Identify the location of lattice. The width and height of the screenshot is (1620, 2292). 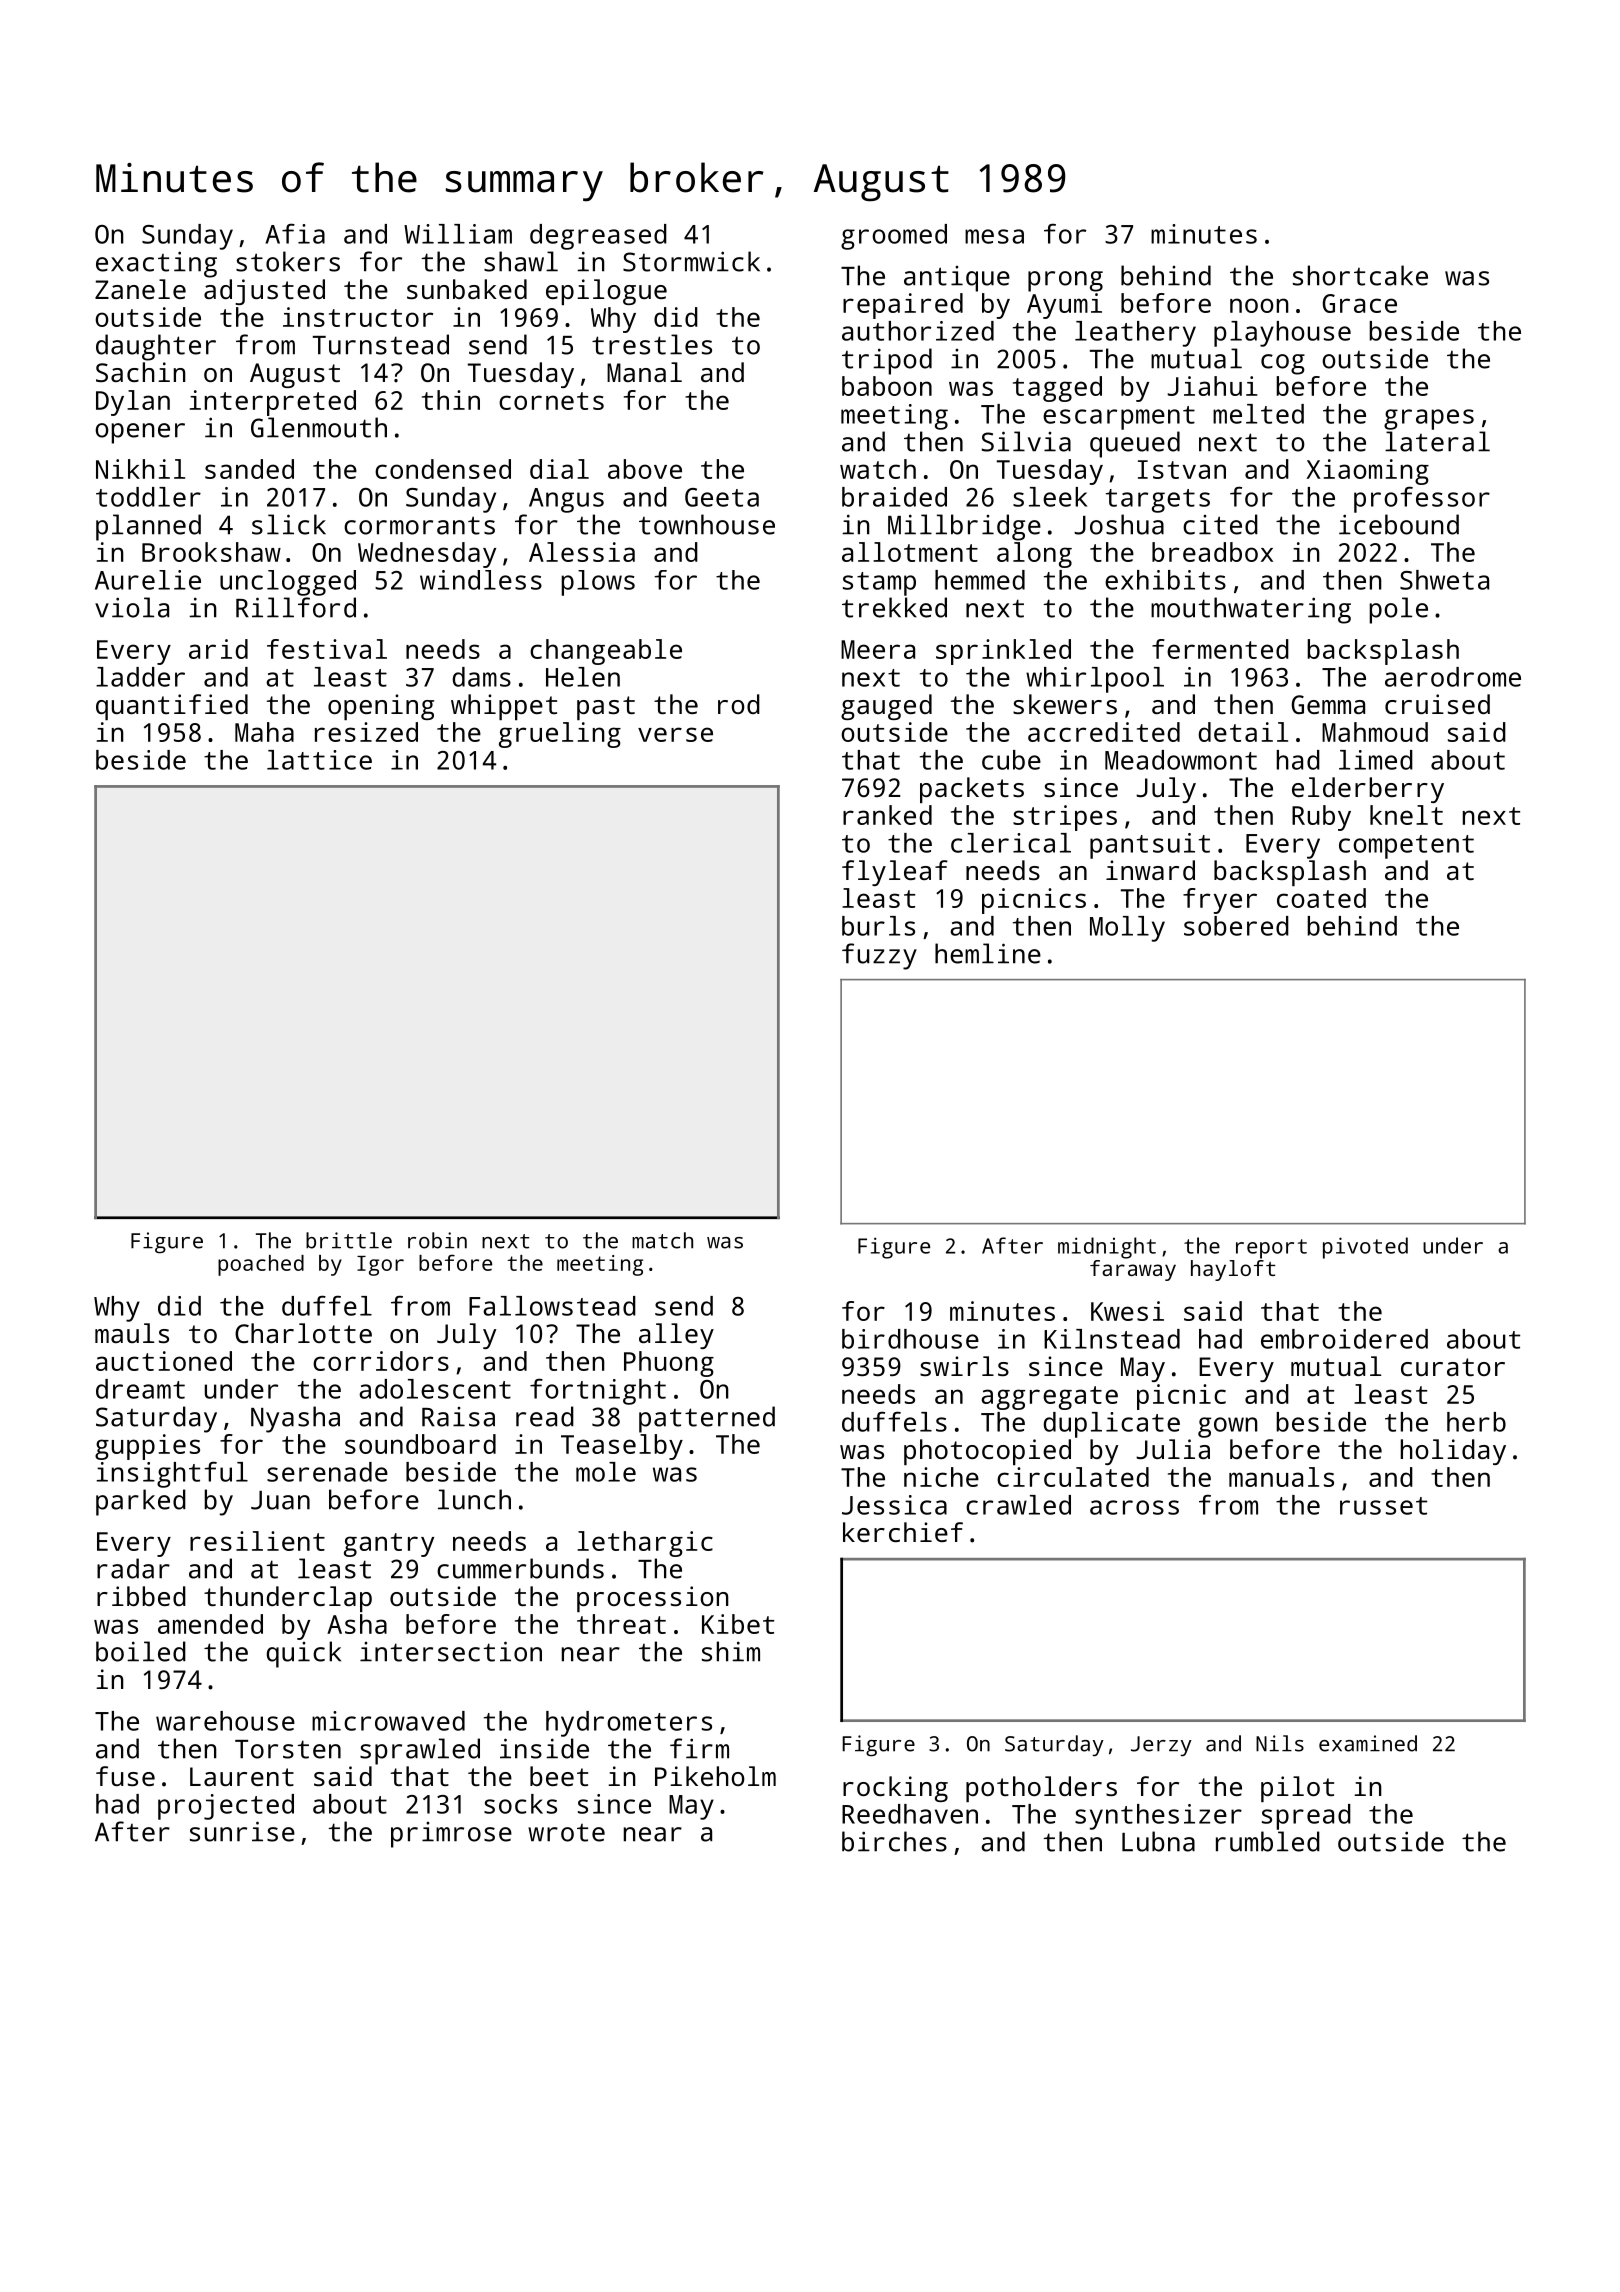
(319, 760).
